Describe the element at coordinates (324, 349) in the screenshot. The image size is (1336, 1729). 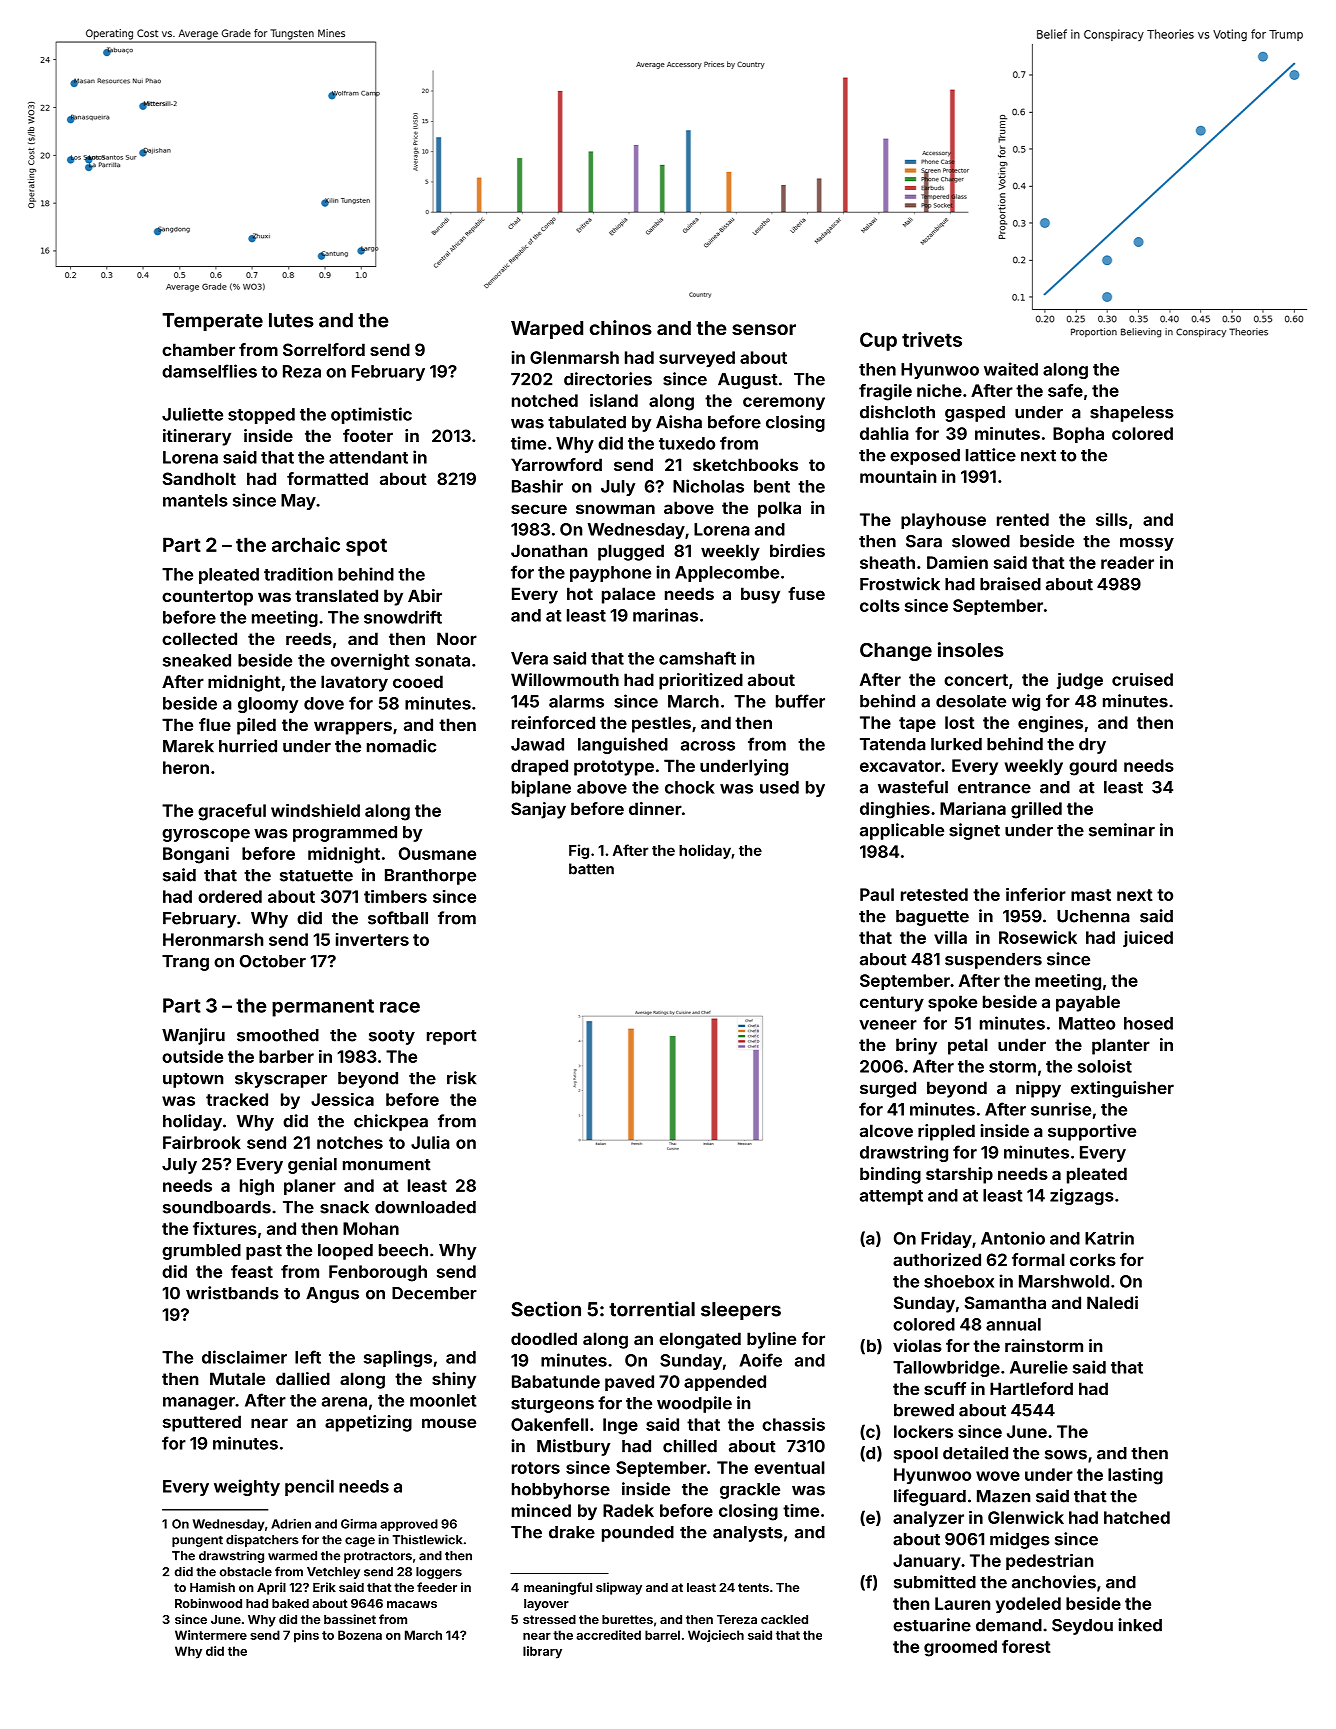
I see `Sorrelford` at that location.
